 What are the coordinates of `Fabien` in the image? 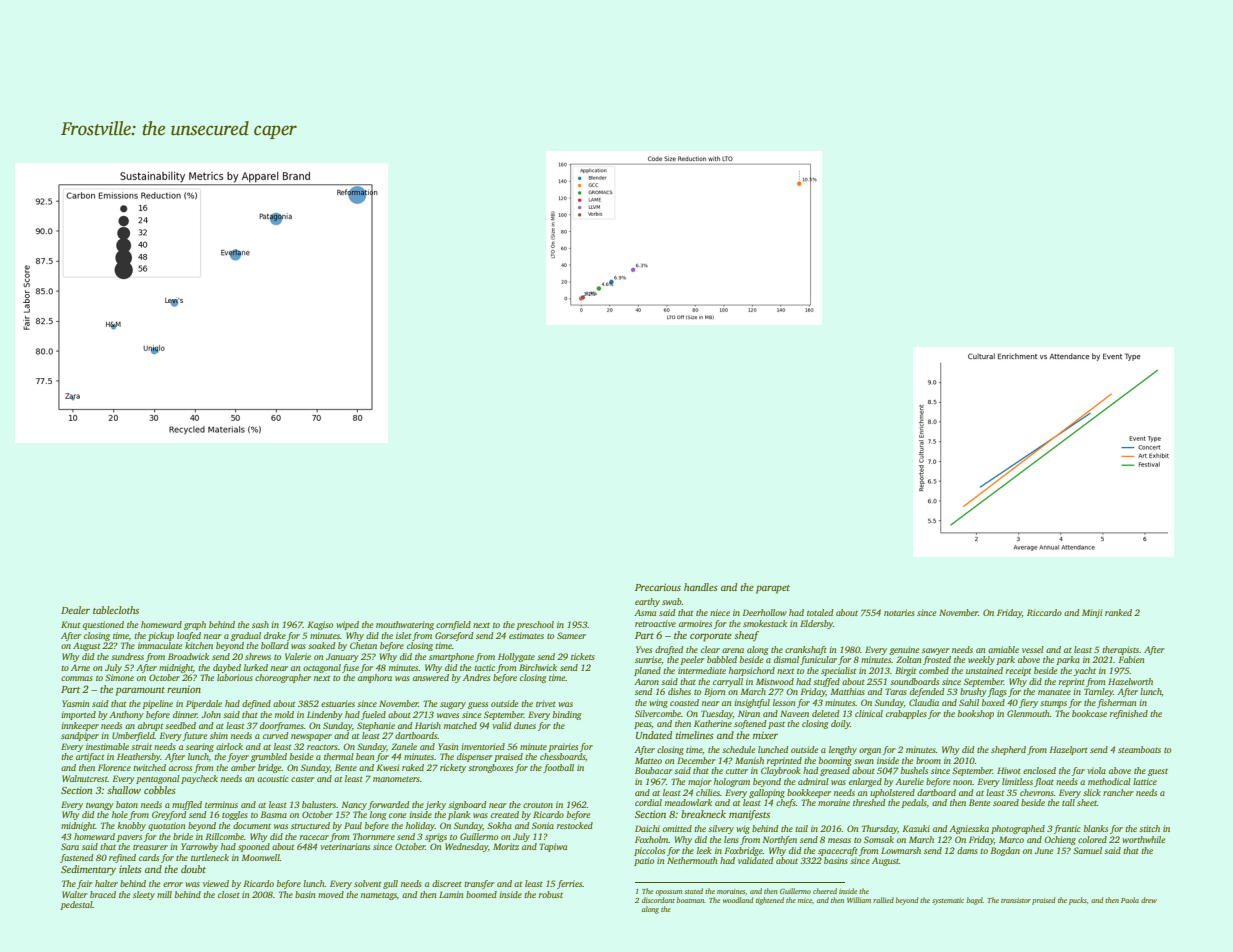 It's located at (1132, 659).
